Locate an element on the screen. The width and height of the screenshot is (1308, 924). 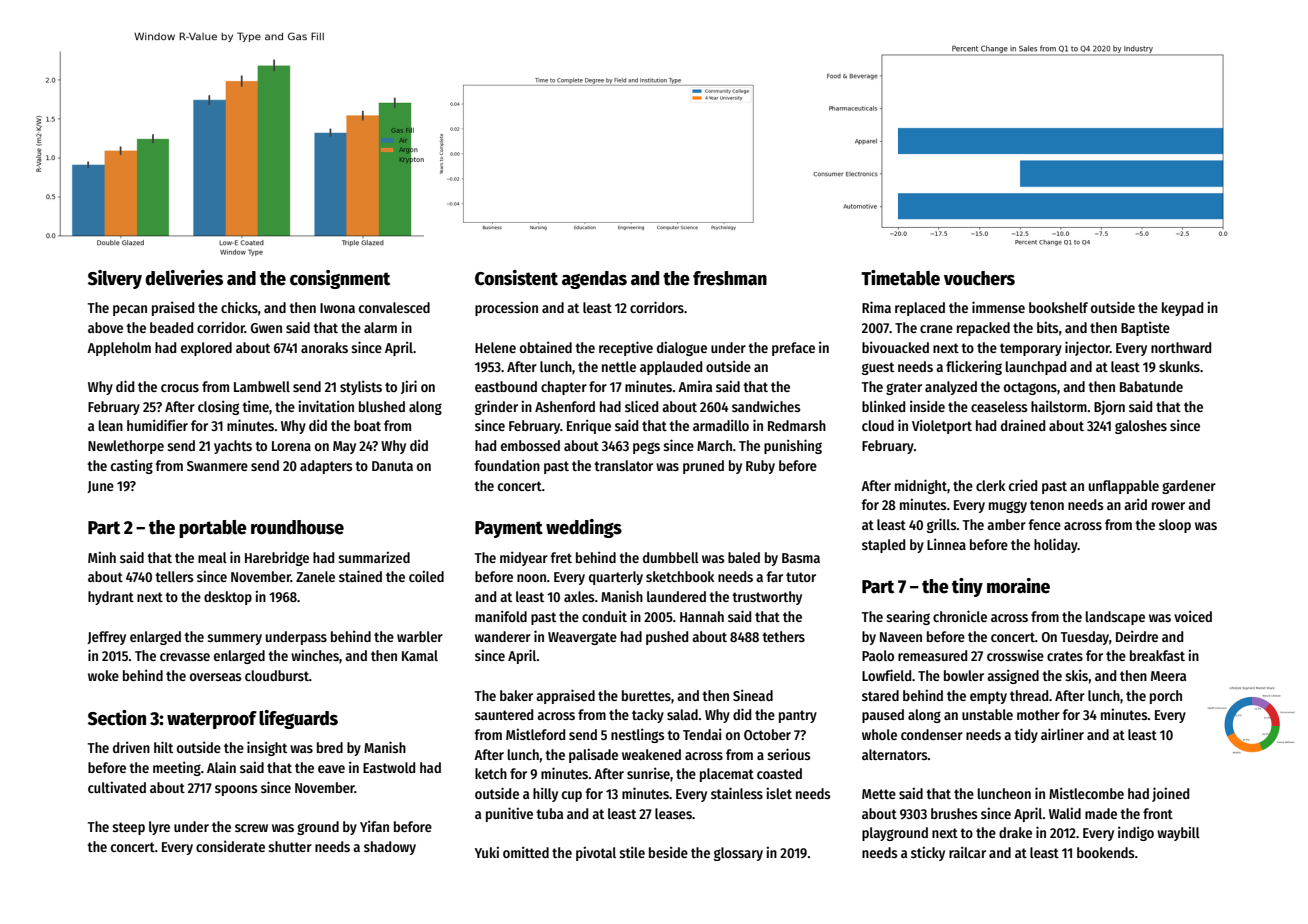
tiny is located at coordinates (967, 587).
